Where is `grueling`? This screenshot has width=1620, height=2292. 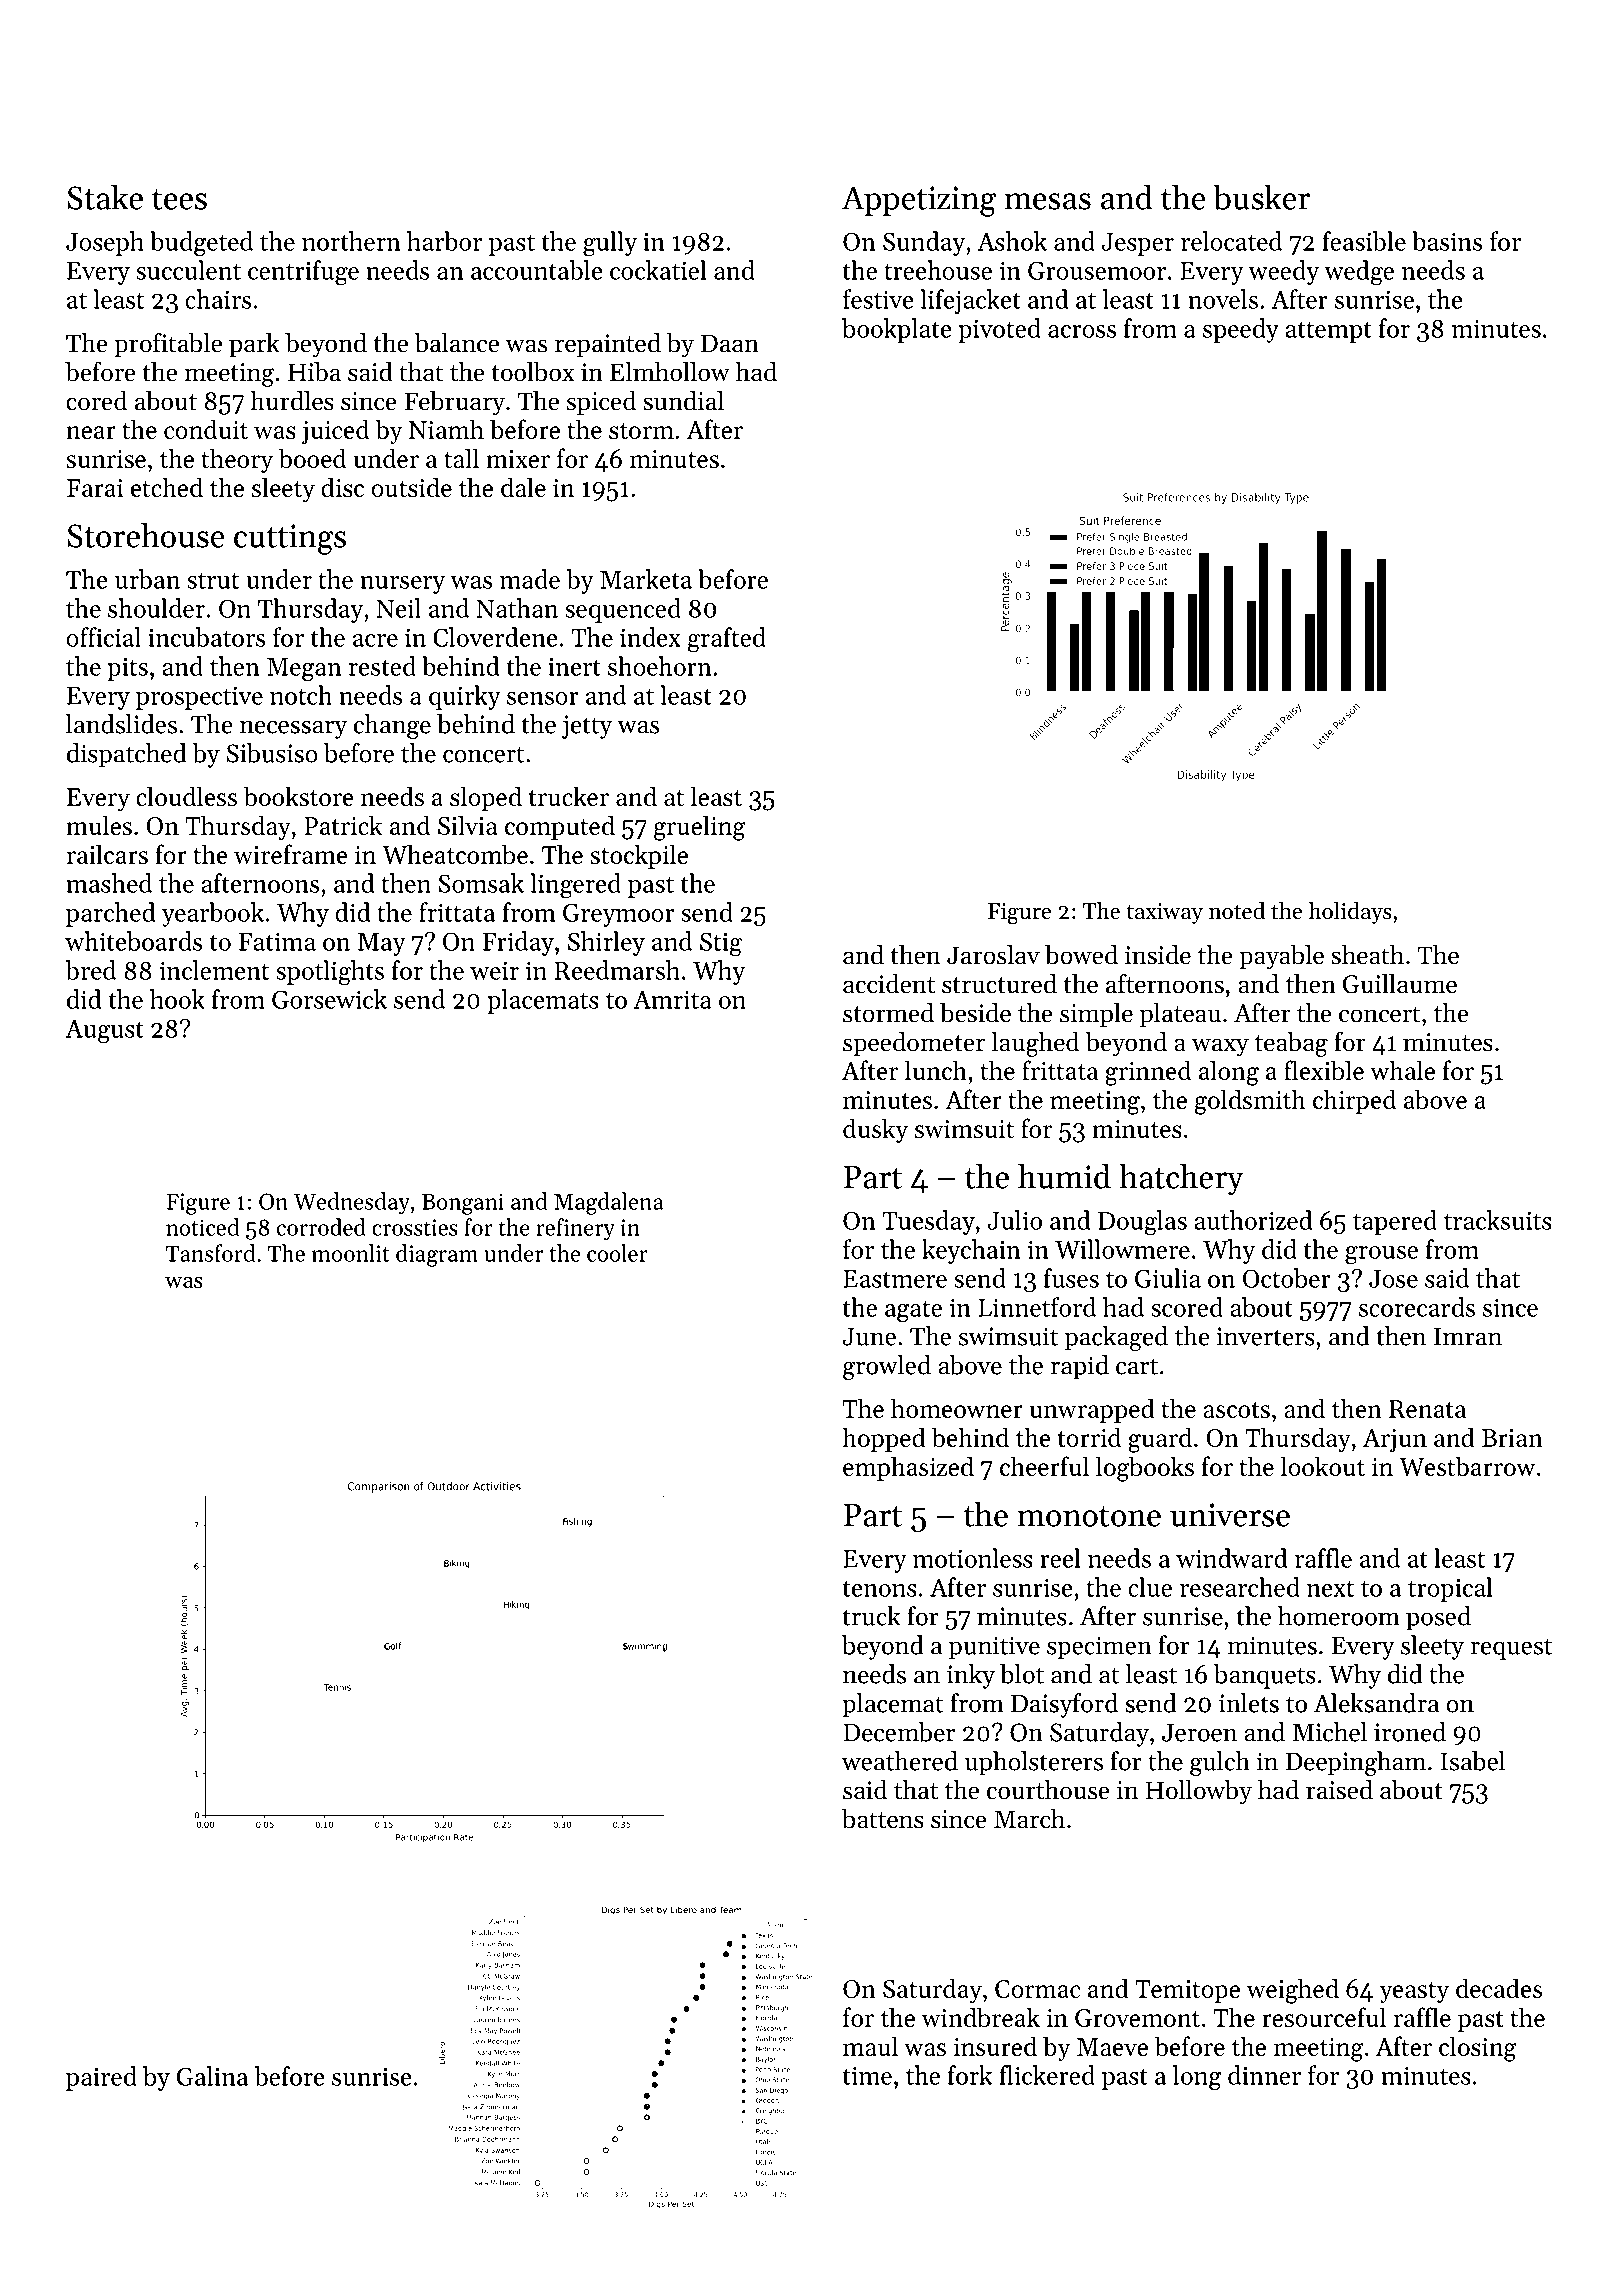
grueling is located at coordinates (699, 828).
